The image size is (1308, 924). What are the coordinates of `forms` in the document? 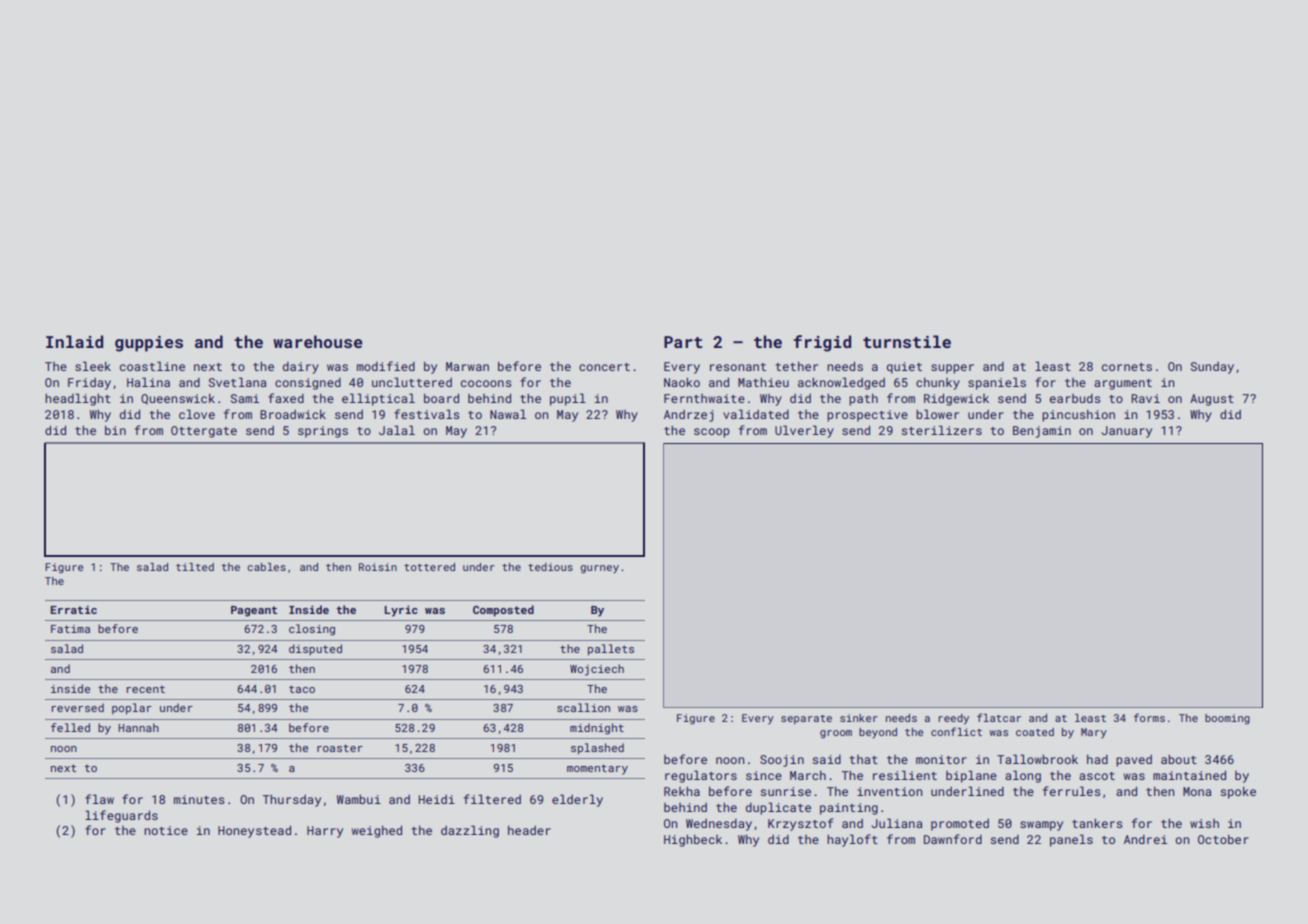 It's located at (1149, 717).
